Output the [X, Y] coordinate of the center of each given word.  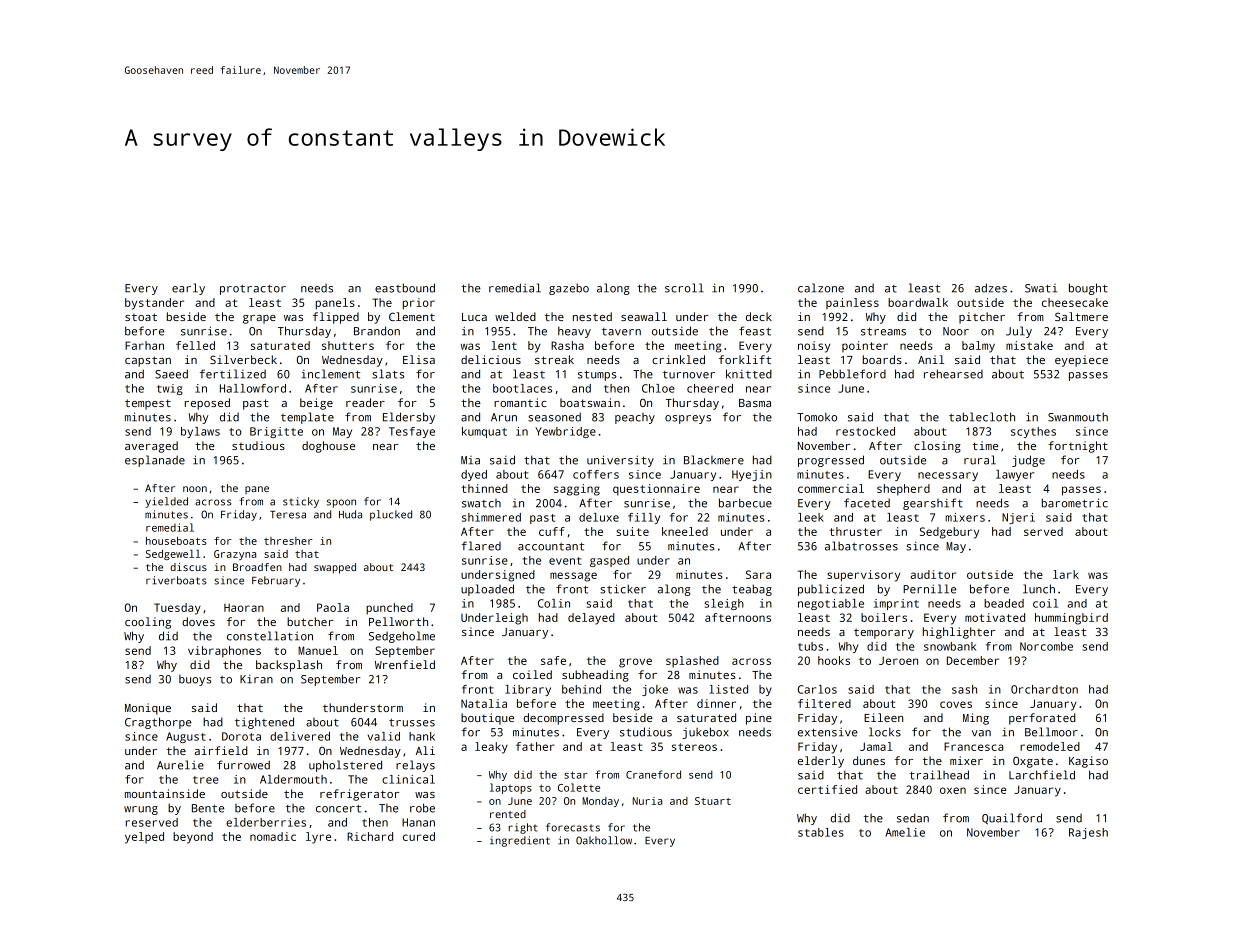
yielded [166, 502]
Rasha [567, 345]
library [528, 690]
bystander [154, 304]
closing [937, 447]
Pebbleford [852, 374]
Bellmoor [1051, 732]
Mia [470, 460]
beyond [193, 838]
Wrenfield [405, 664]
